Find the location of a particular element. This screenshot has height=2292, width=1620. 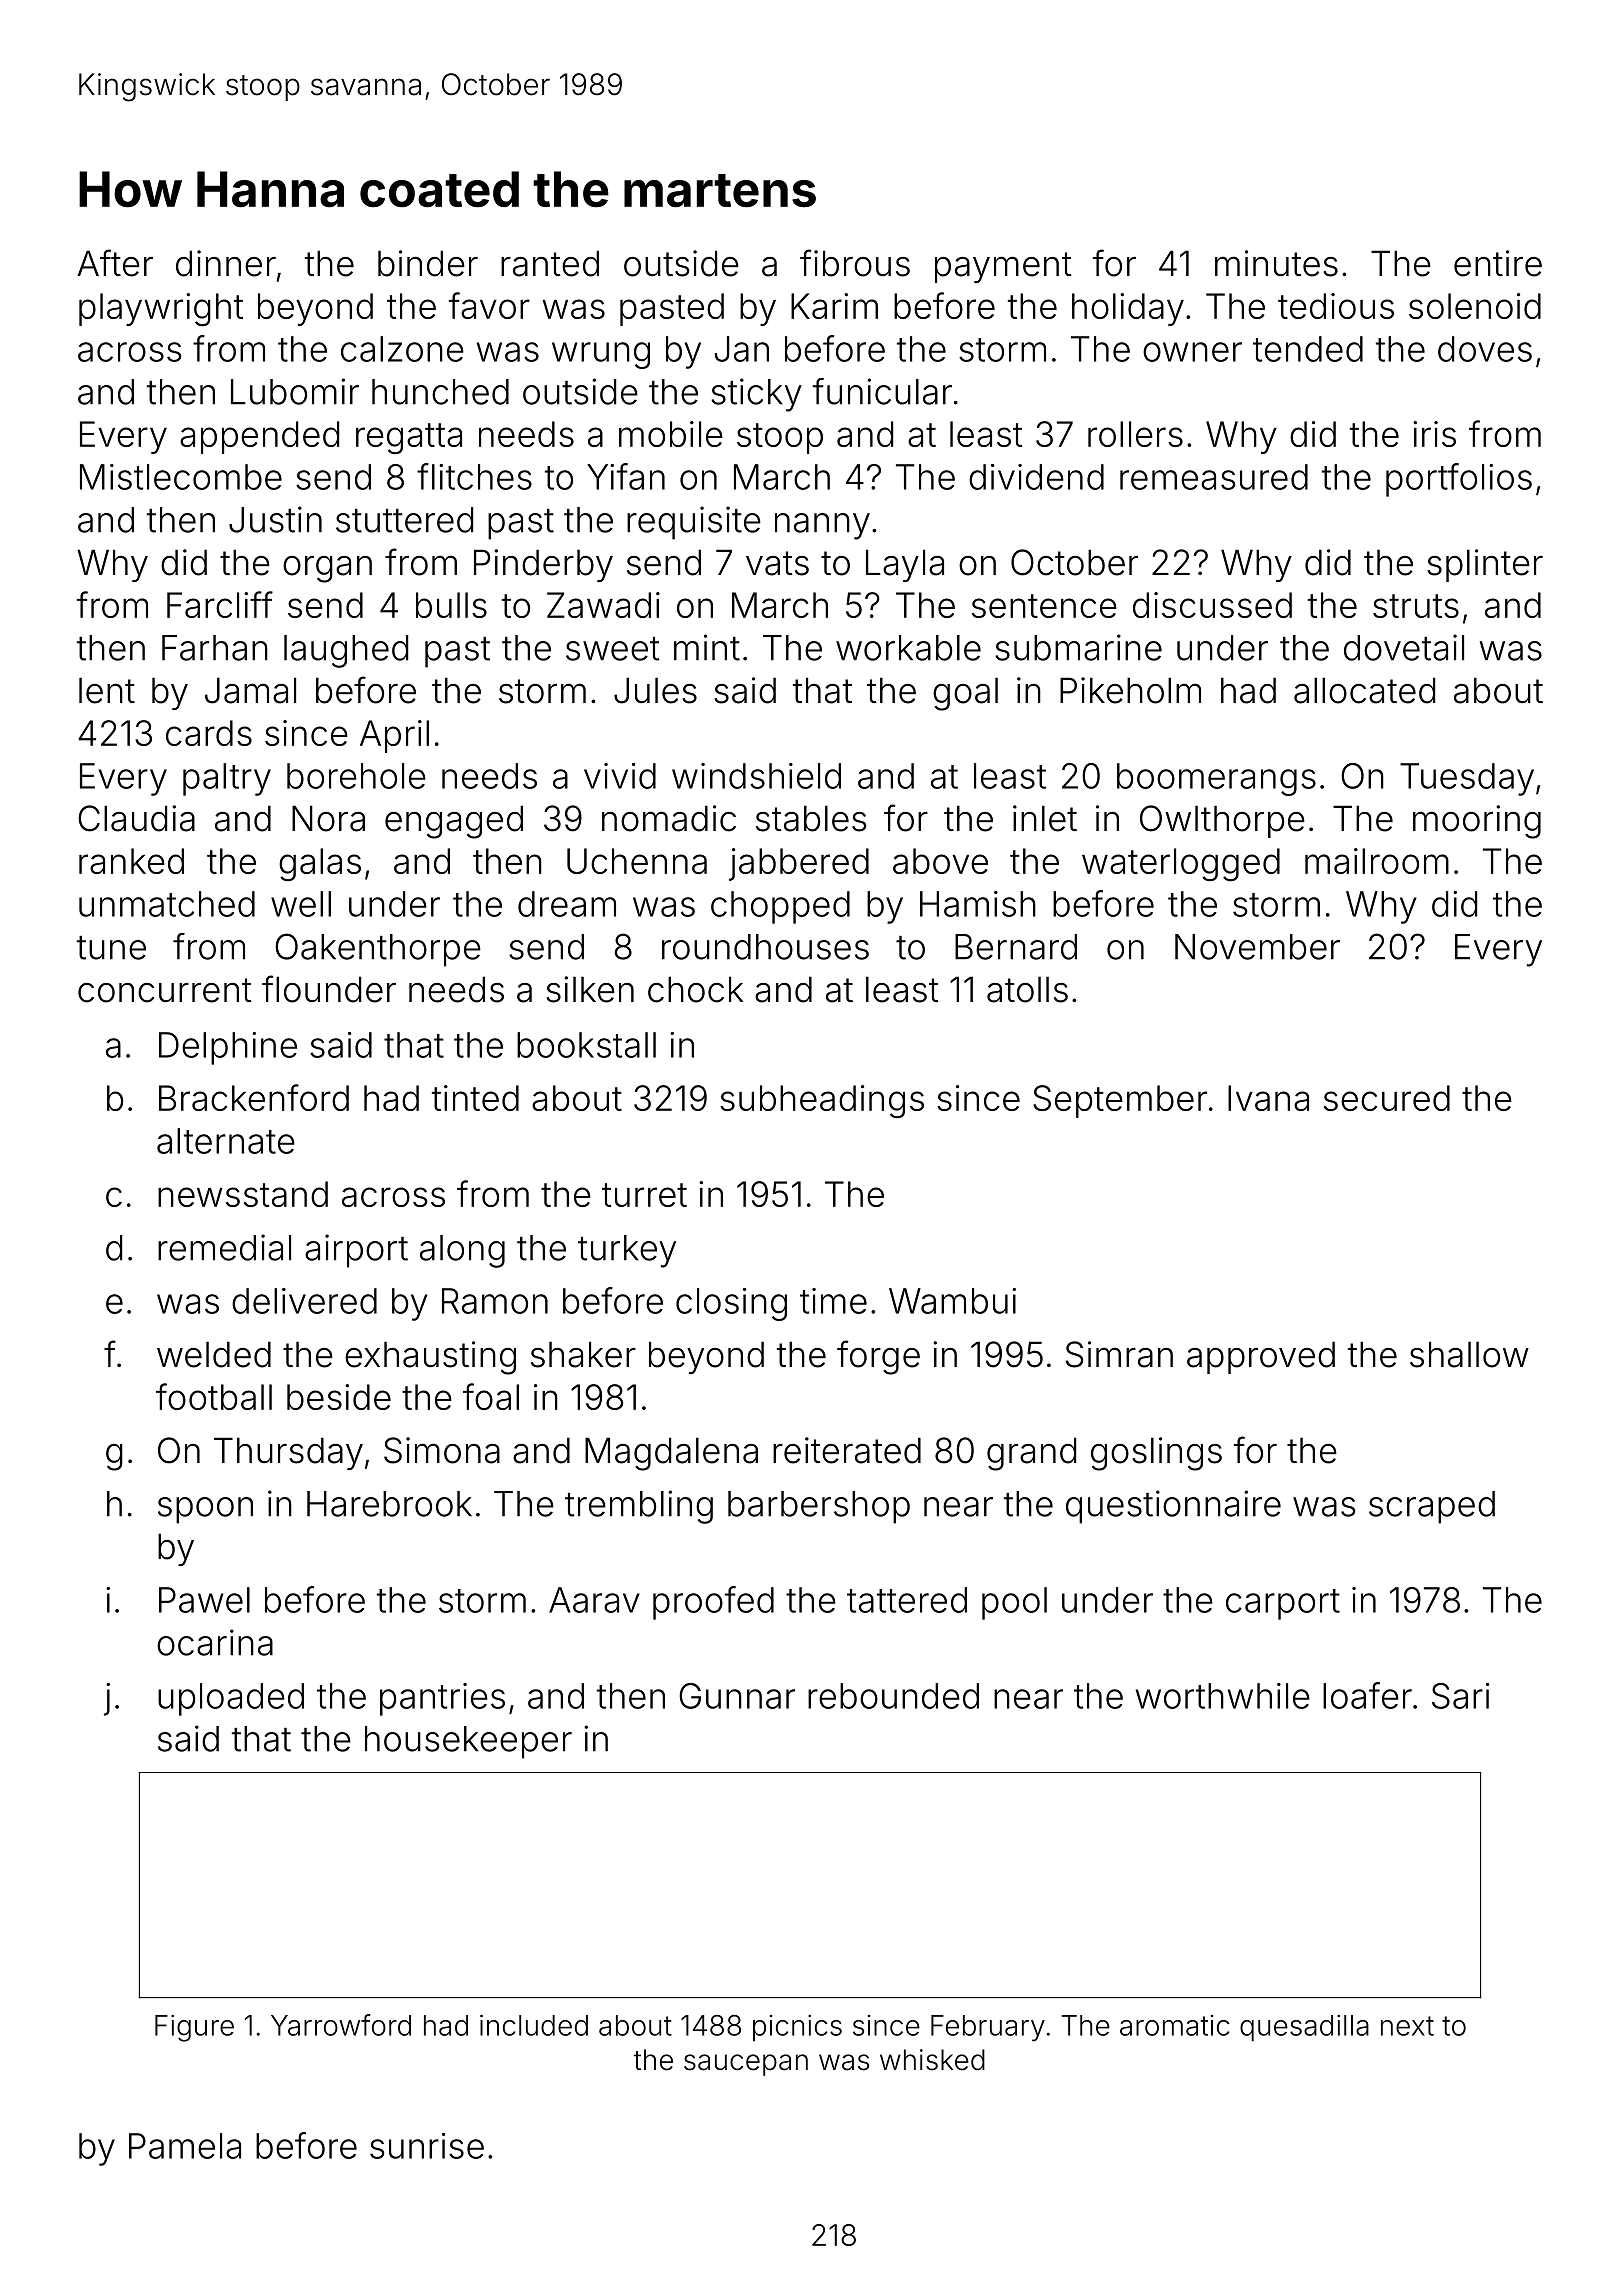

calzone is located at coordinates (402, 349).
